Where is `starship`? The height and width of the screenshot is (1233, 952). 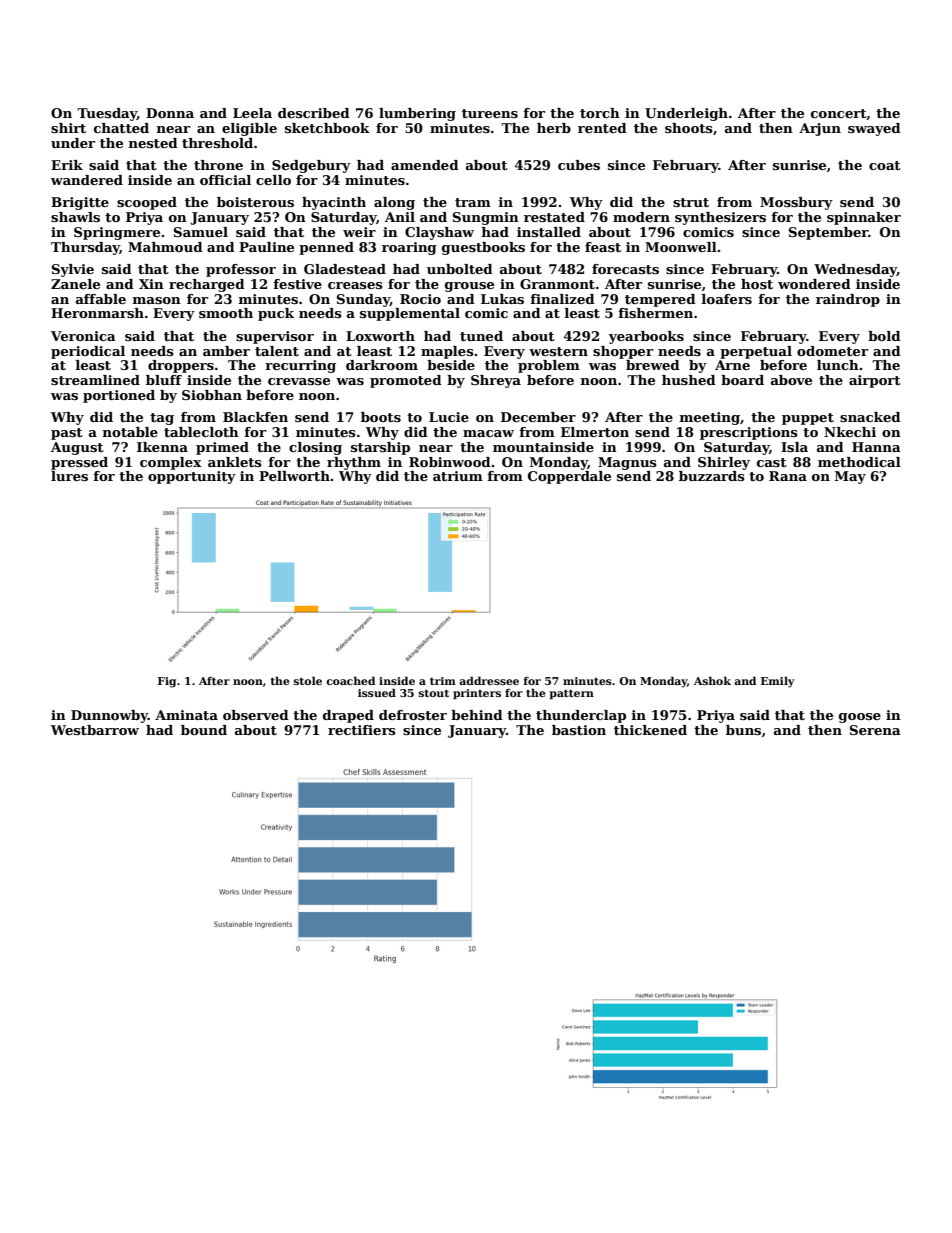 starship is located at coordinates (380, 448).
